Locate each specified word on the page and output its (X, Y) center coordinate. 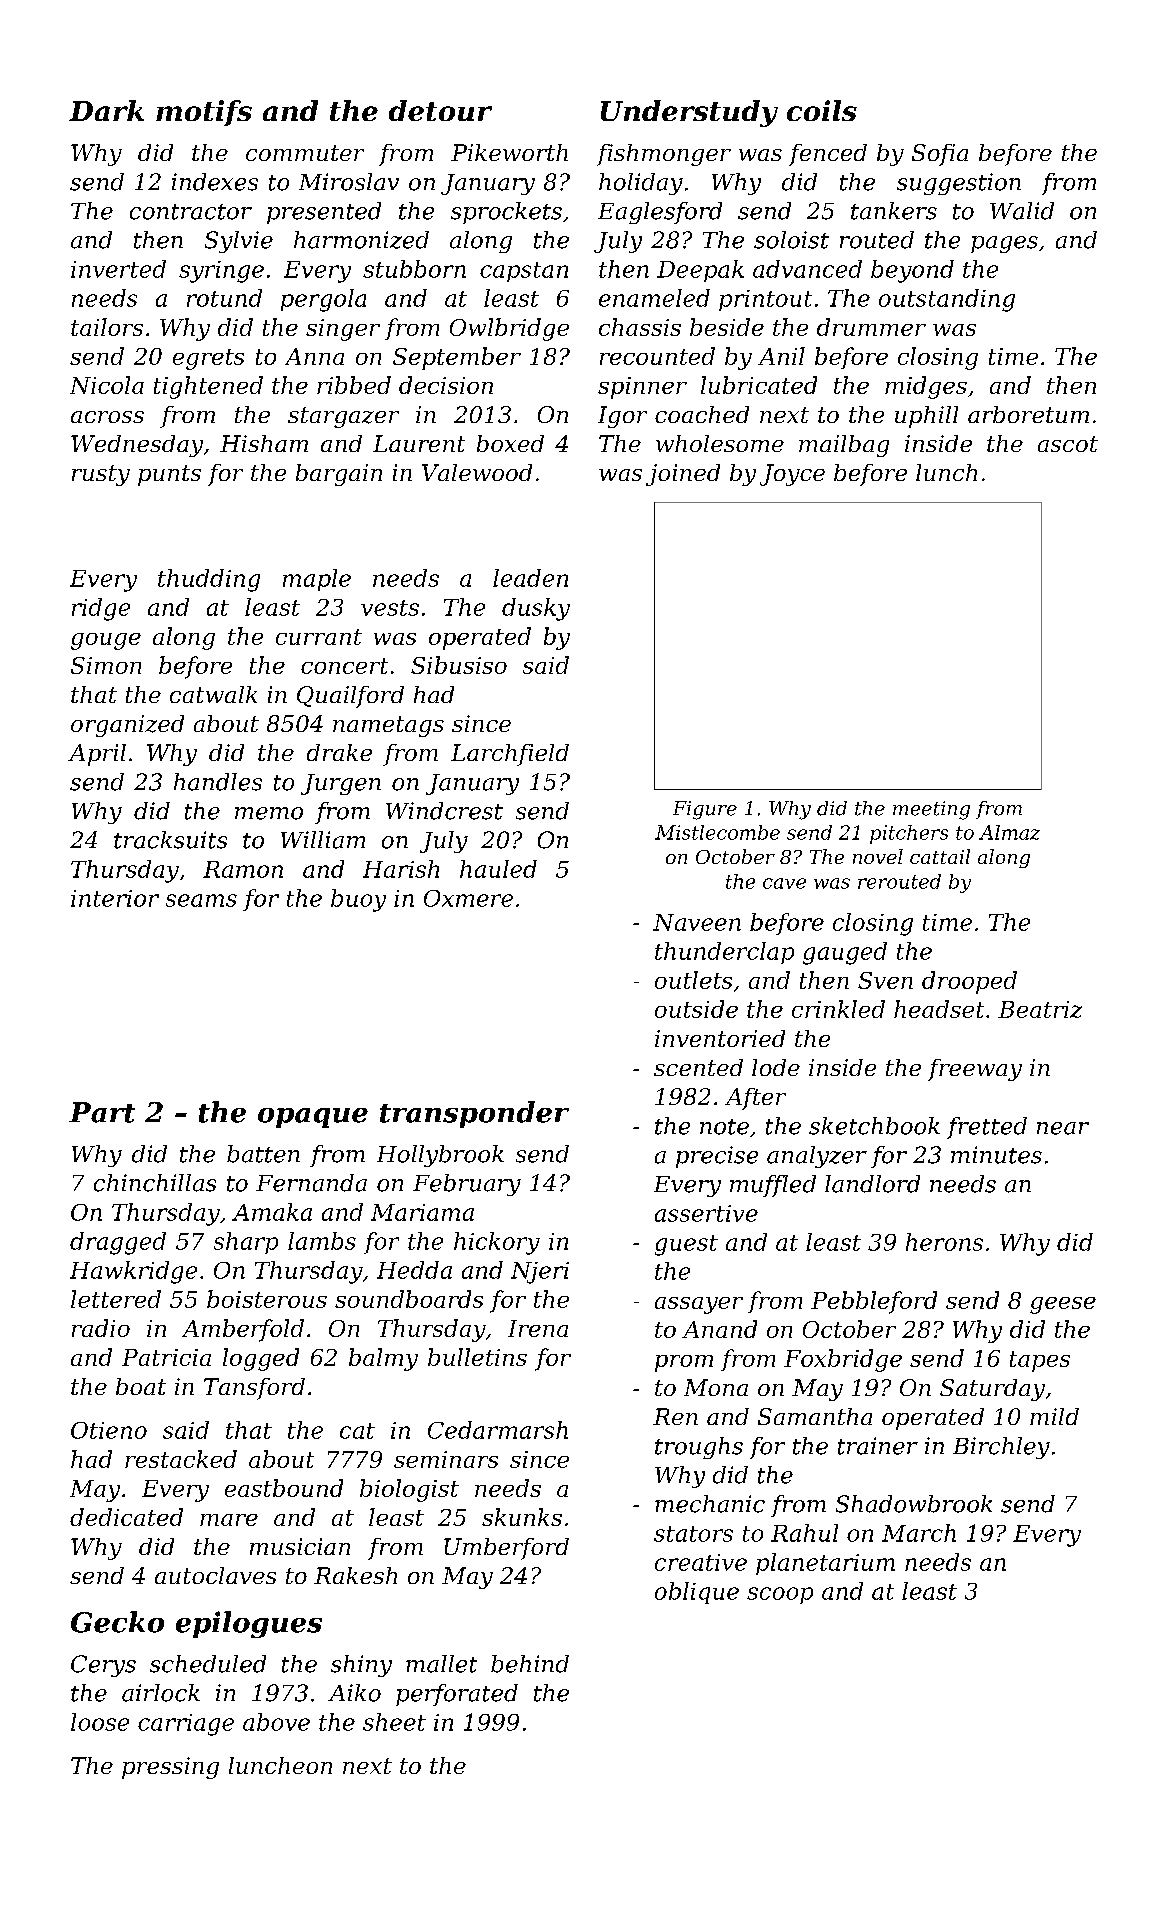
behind (530, 1664)
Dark (106, 110)
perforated (457, 1695)
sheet (394, 1722)
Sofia (940, 155)
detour (440, 110)
